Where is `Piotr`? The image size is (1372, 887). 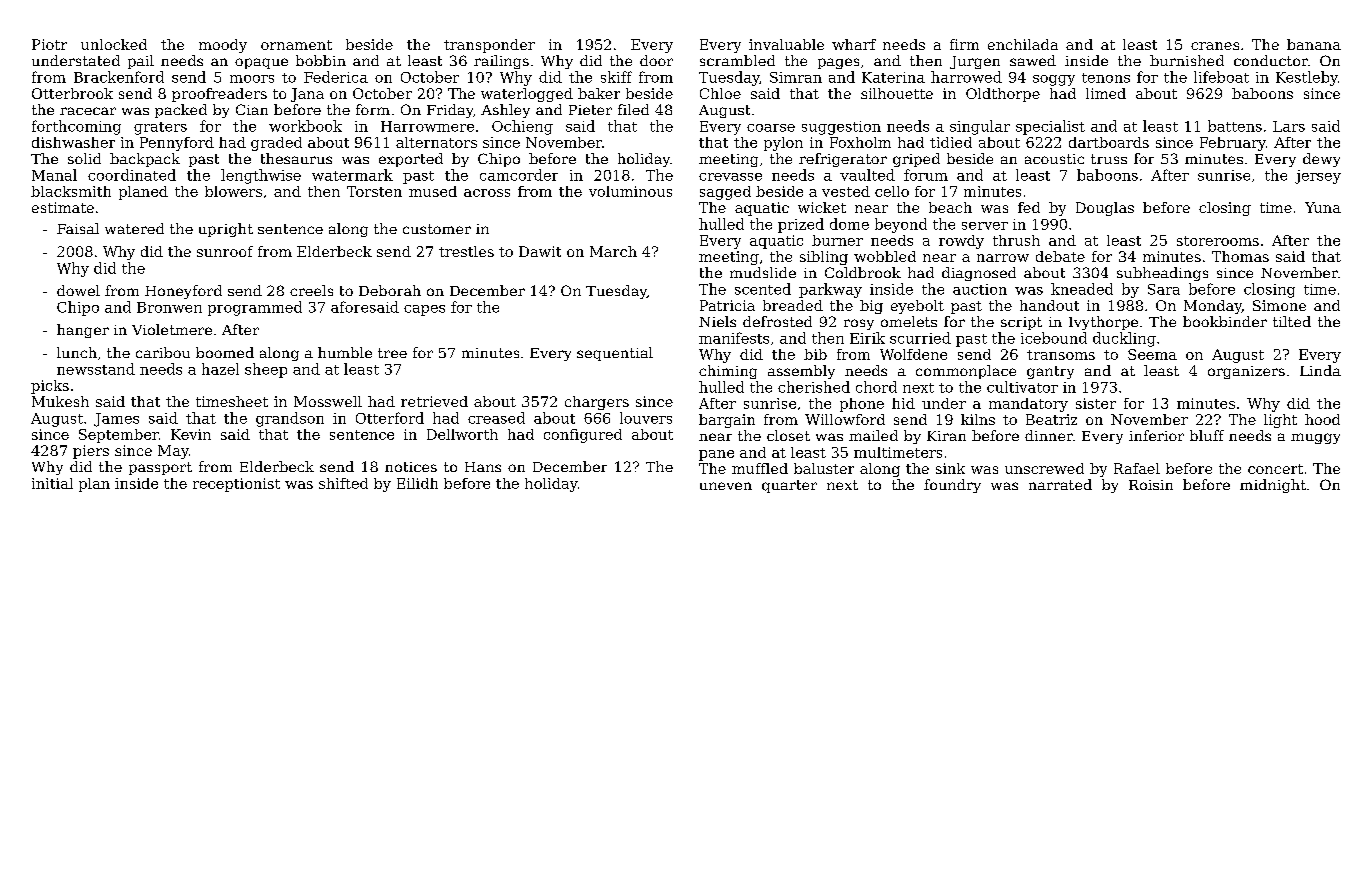 Piotr is located at coordinates (49, 44).
